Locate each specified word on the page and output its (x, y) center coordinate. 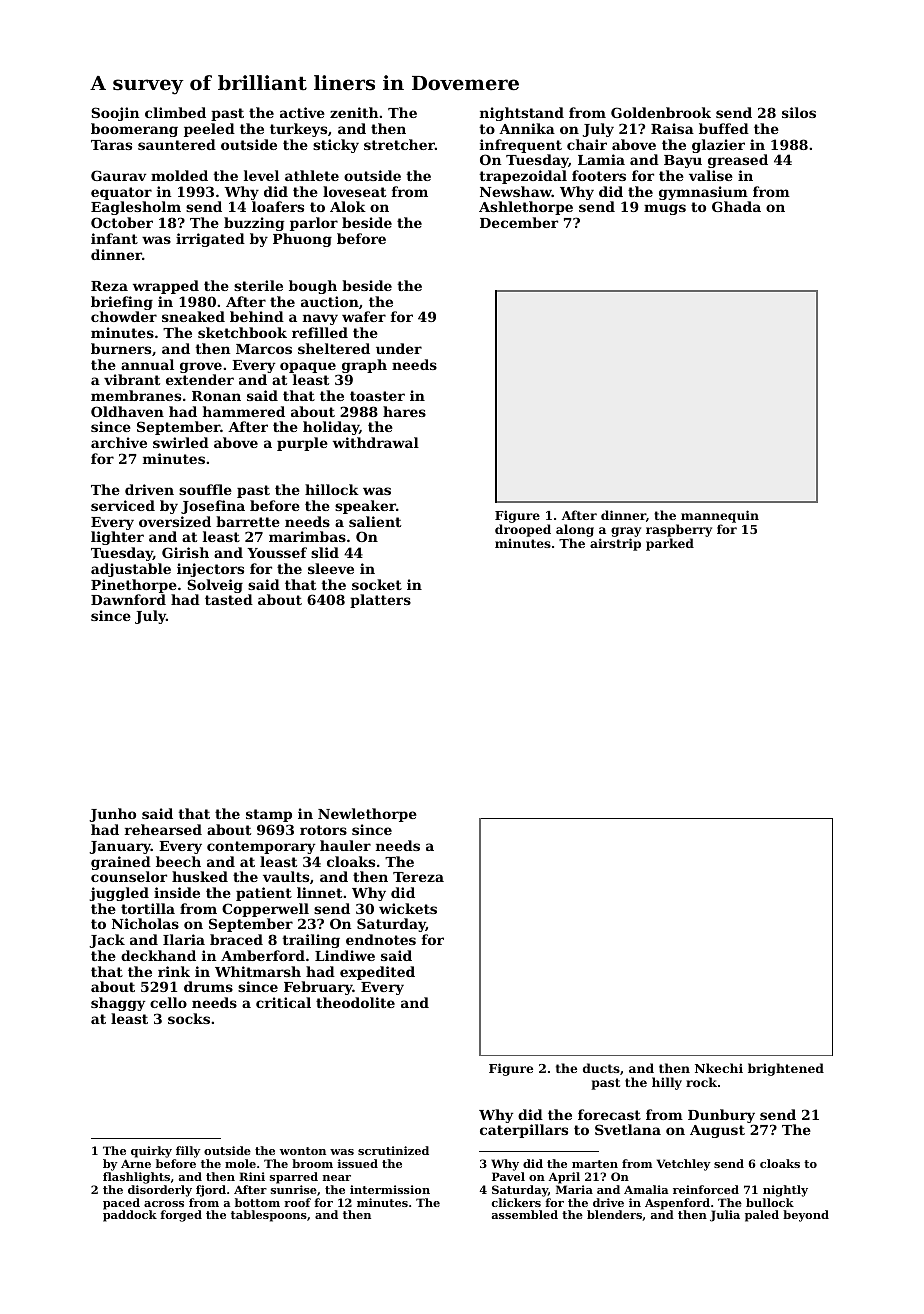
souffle (205, 489)
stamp (269, 815)
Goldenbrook (661, 112)
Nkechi (719, 1068)
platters (380, 601)
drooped (523, 531)
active (302, 112)
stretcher (399, 144)
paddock (130, 1216)
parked (670, 544)
